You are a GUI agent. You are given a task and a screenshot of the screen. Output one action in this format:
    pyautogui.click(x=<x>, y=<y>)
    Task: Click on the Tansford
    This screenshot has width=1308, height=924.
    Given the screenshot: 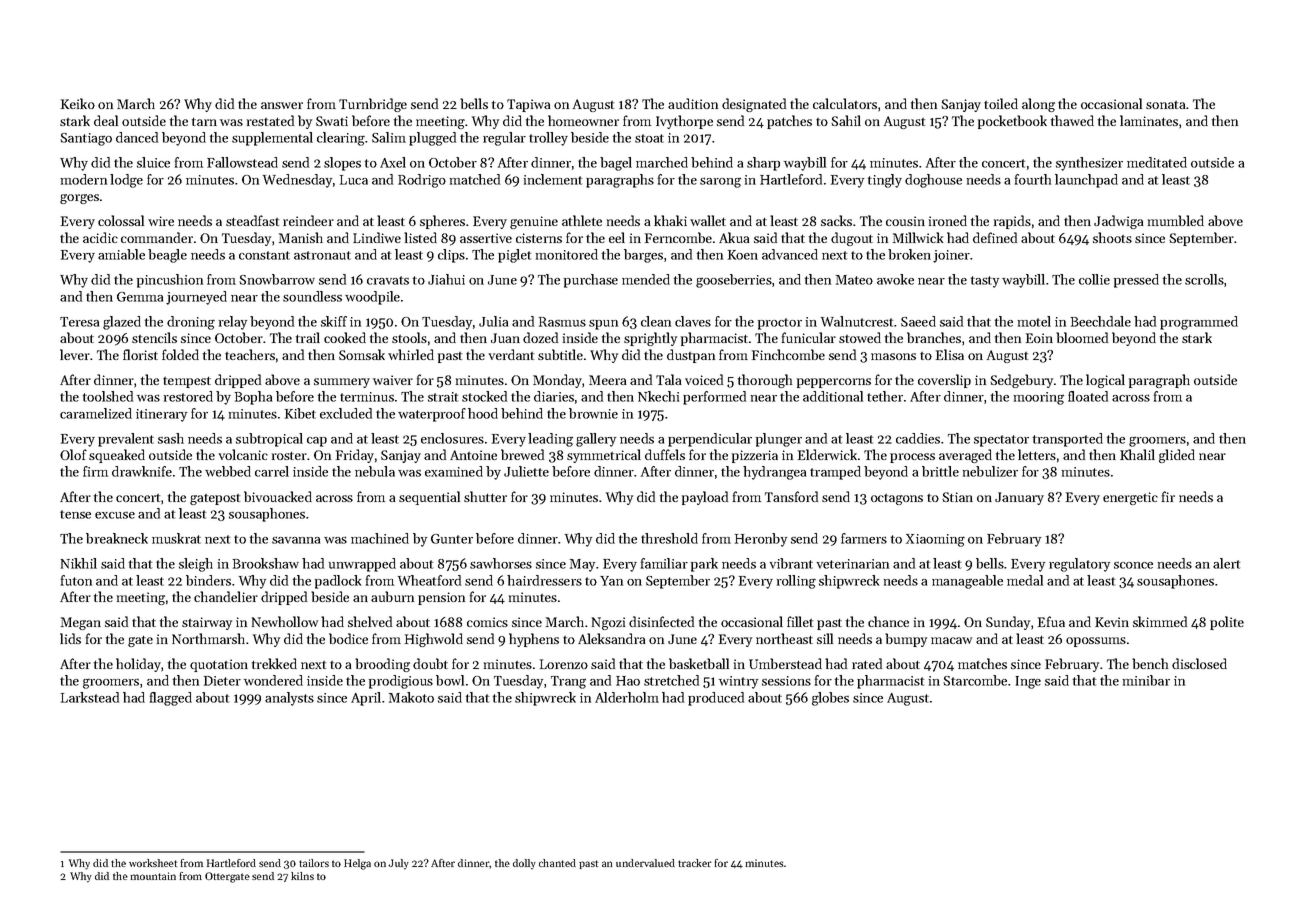 What is the action you would take?
    pyautogui.click(x=791, y=496)
